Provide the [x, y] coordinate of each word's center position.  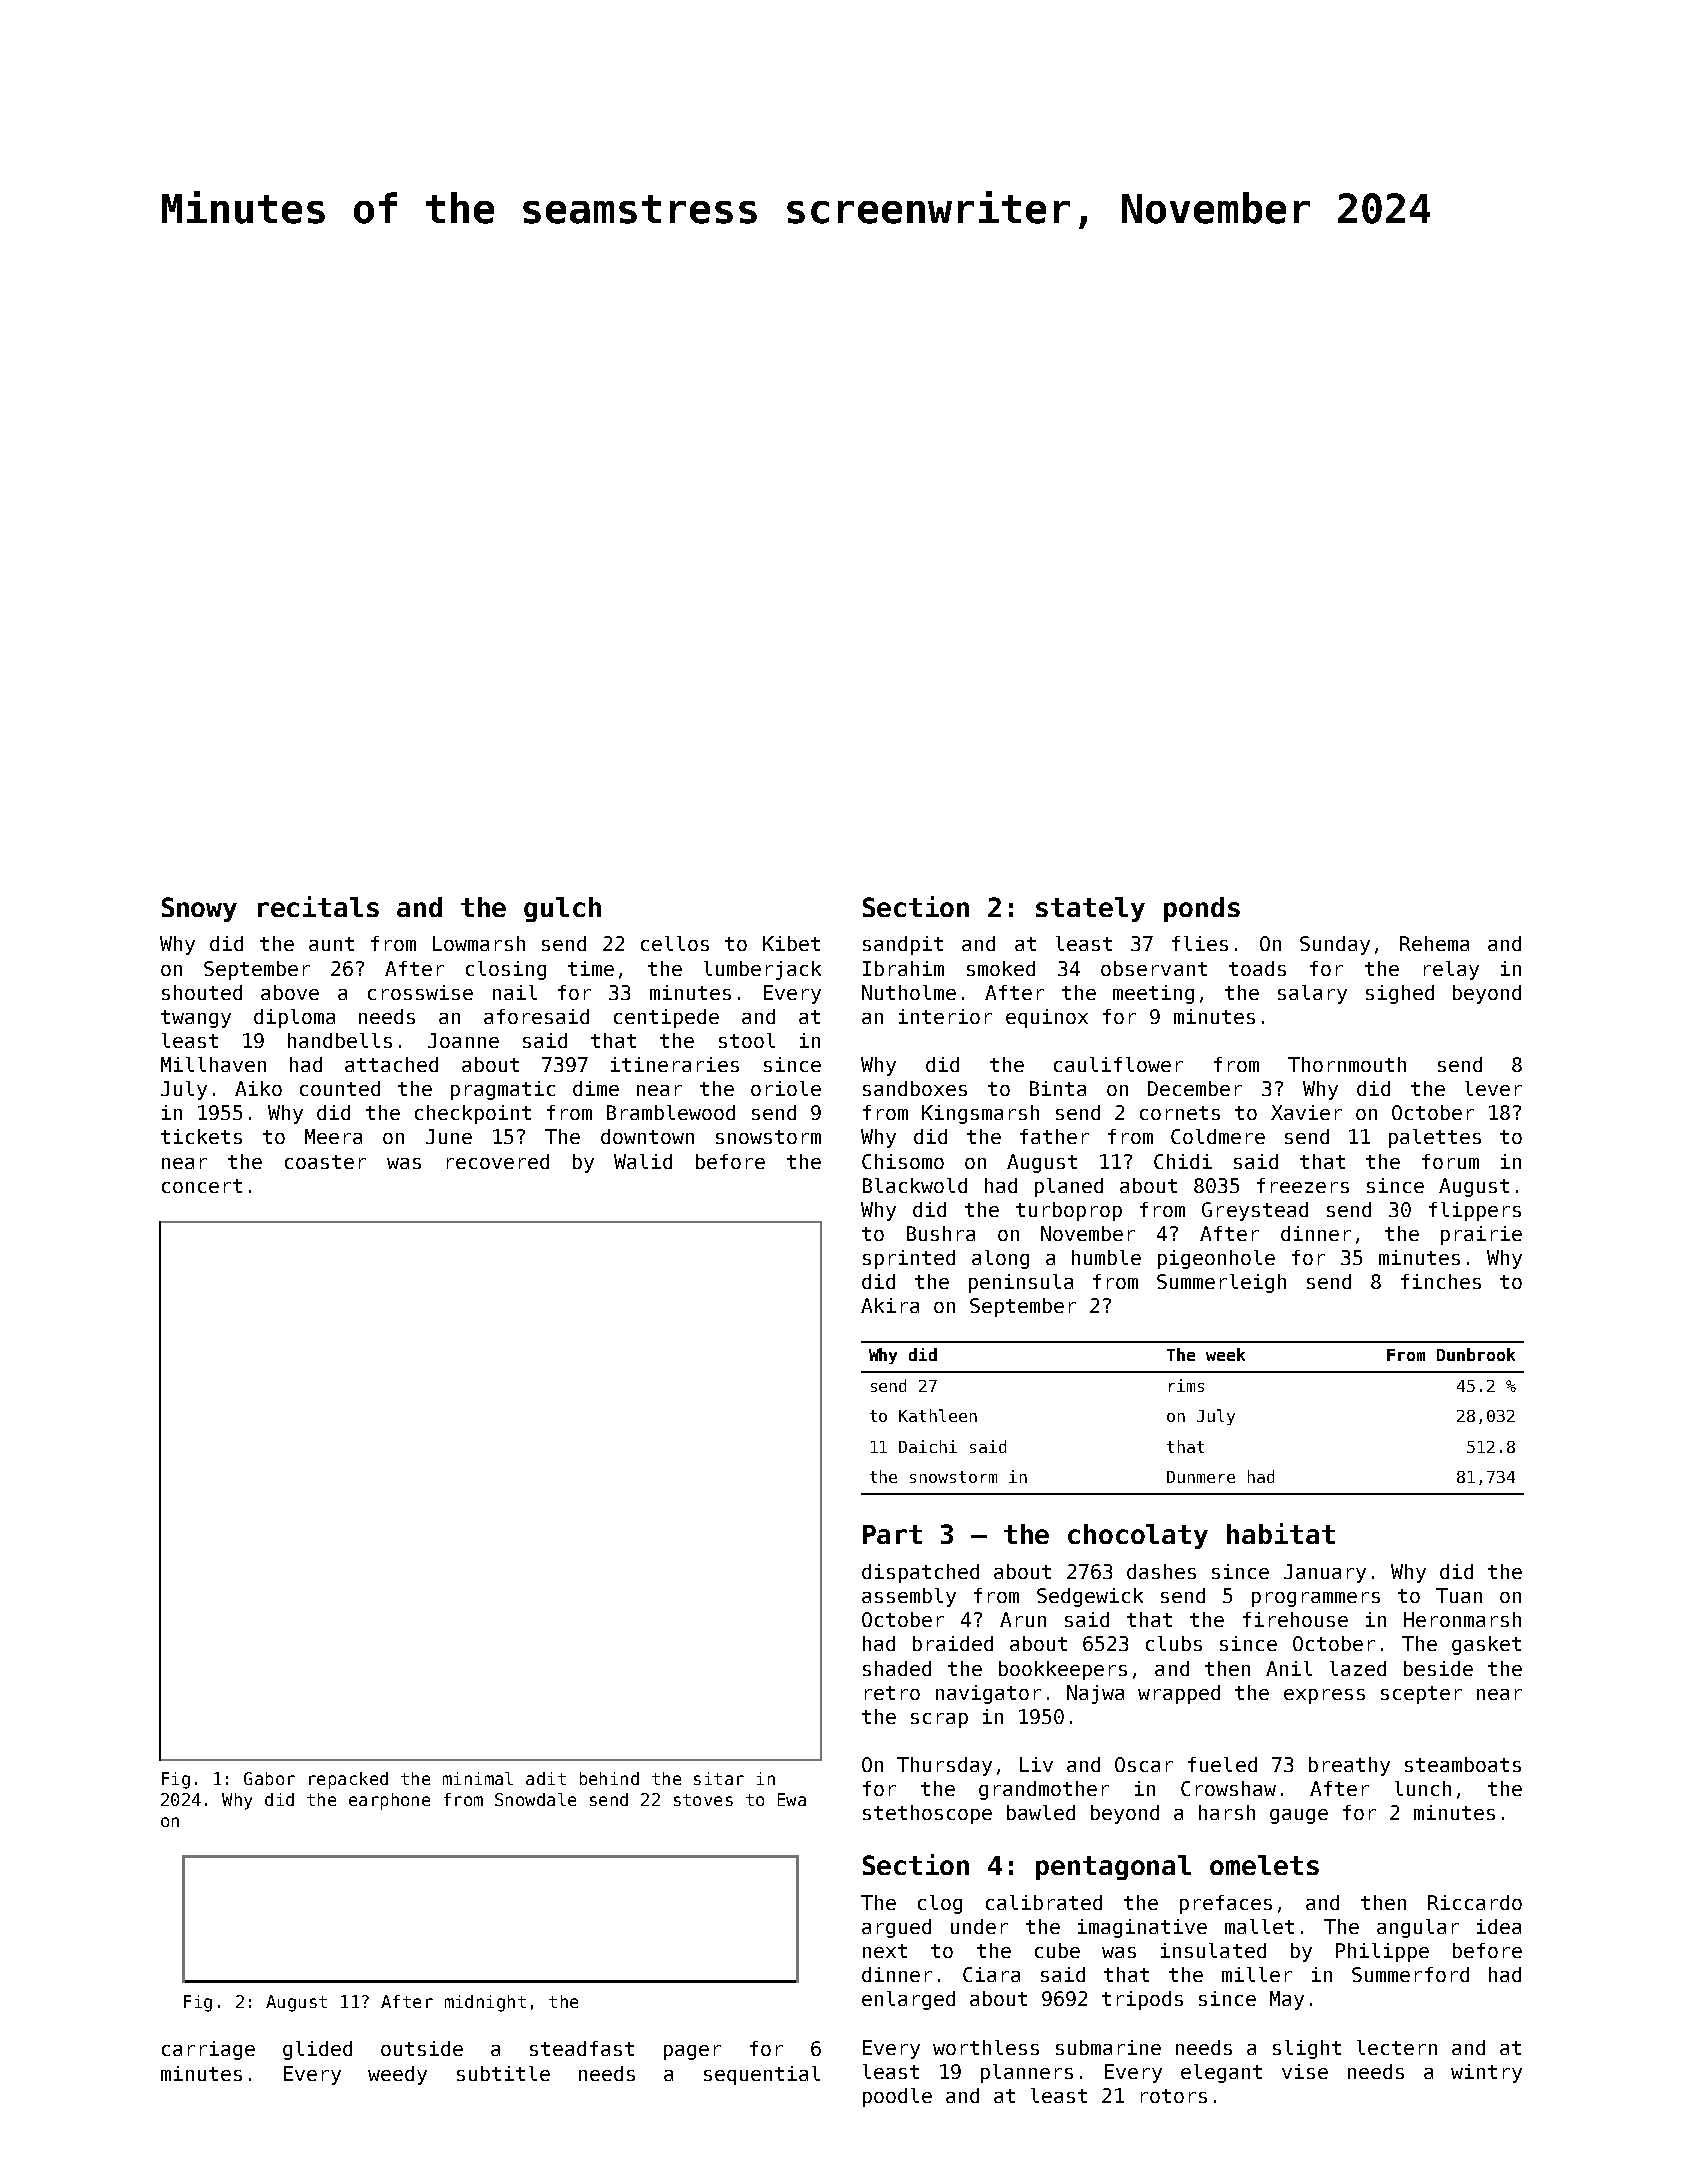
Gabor [269, 1778]
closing [506, 970]
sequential [762, 2075]
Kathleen [938, 1415]
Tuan [1459, 1595]
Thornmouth [1347, 1064]
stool [747, 1040]
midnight [485, 2003]
